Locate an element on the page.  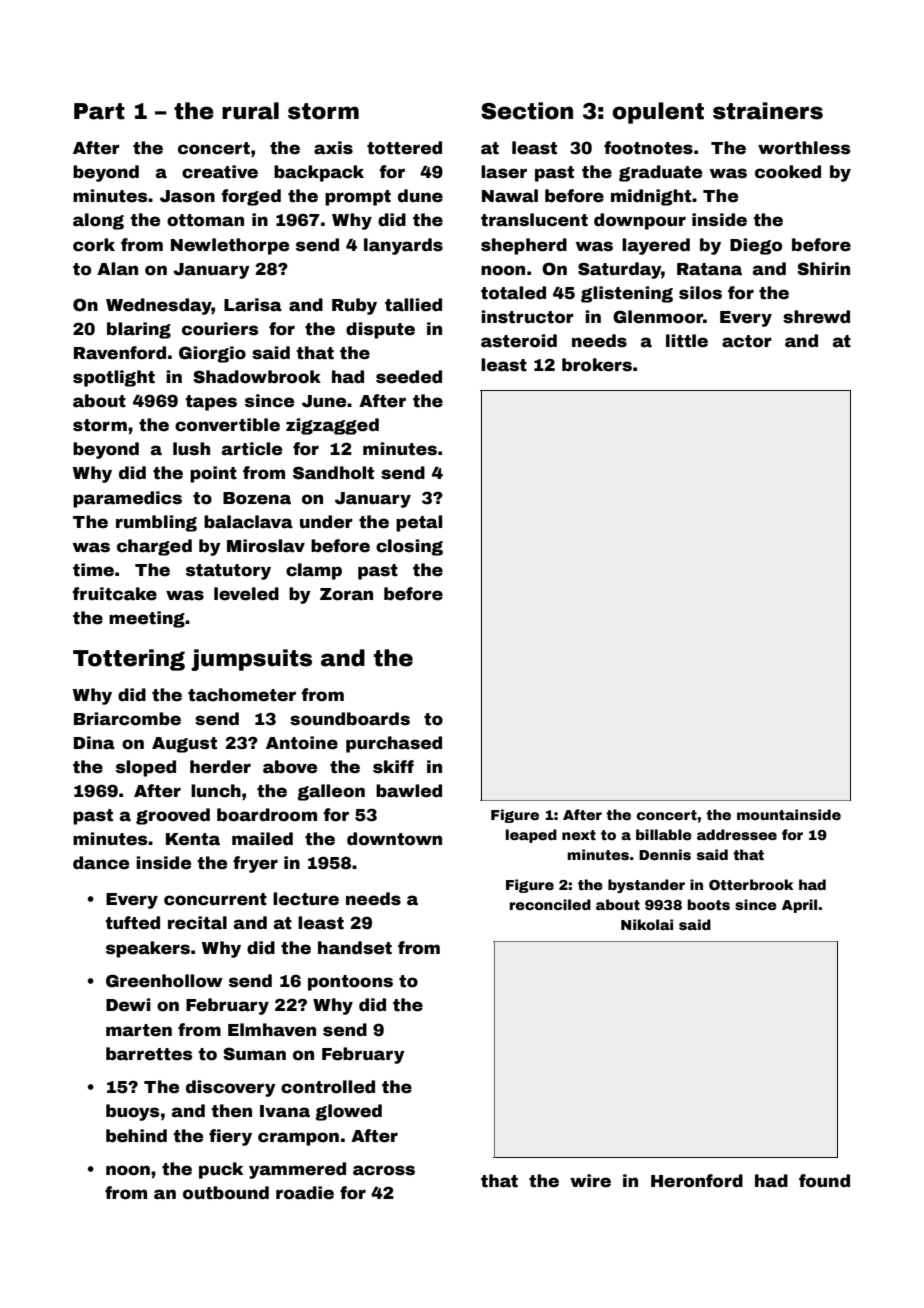
worthless is located at coordinates (804, 148).
